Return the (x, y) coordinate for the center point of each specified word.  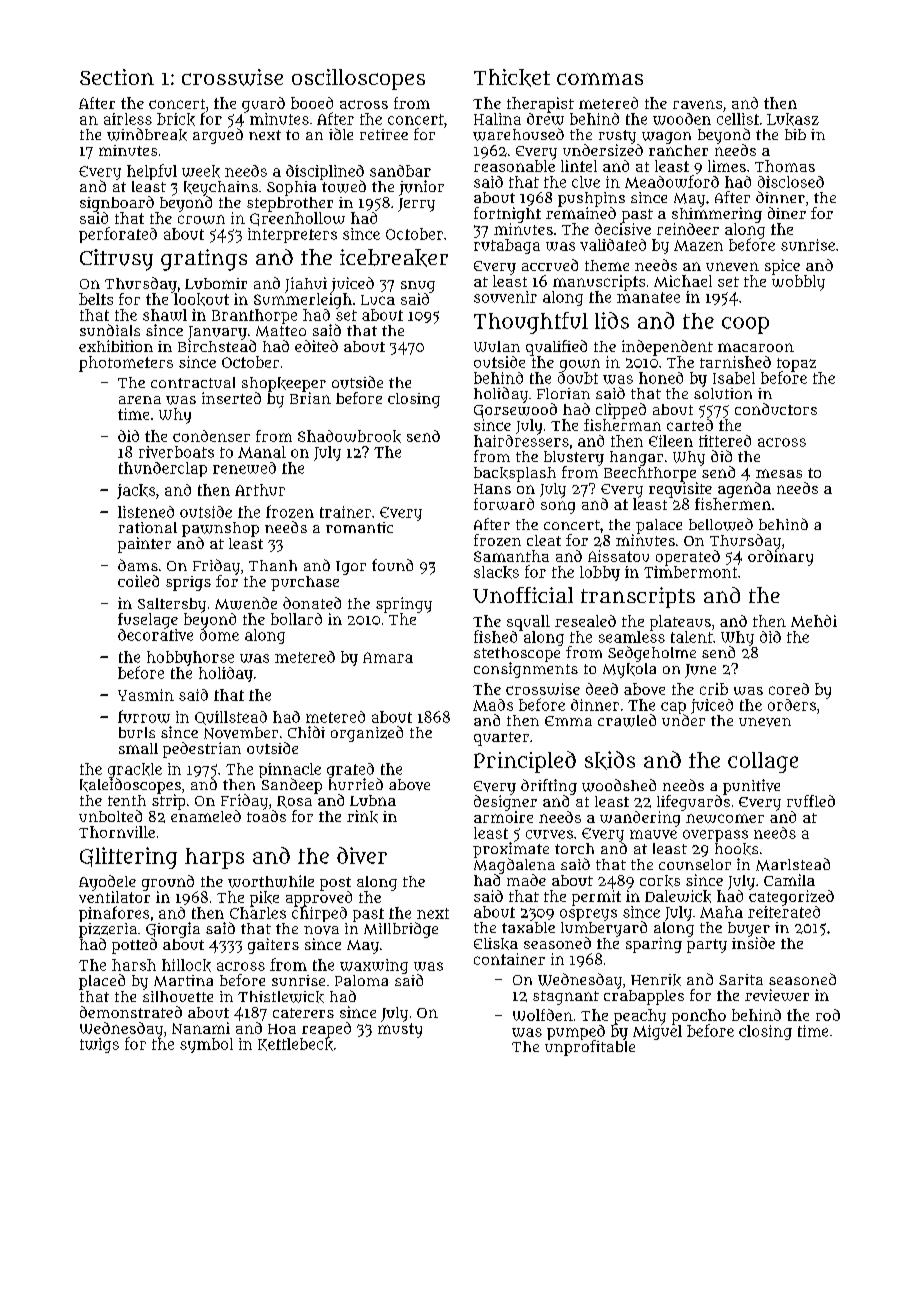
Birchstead (217, 346)
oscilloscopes (358, 79)
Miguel (657, 1032)
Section (117, 77)
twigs (99, 1045)
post (335, 884)
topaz (796, 364)
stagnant (566, 998)
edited (316, 346)
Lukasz (793, 119)
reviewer (777, 995)
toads (266, 816)
